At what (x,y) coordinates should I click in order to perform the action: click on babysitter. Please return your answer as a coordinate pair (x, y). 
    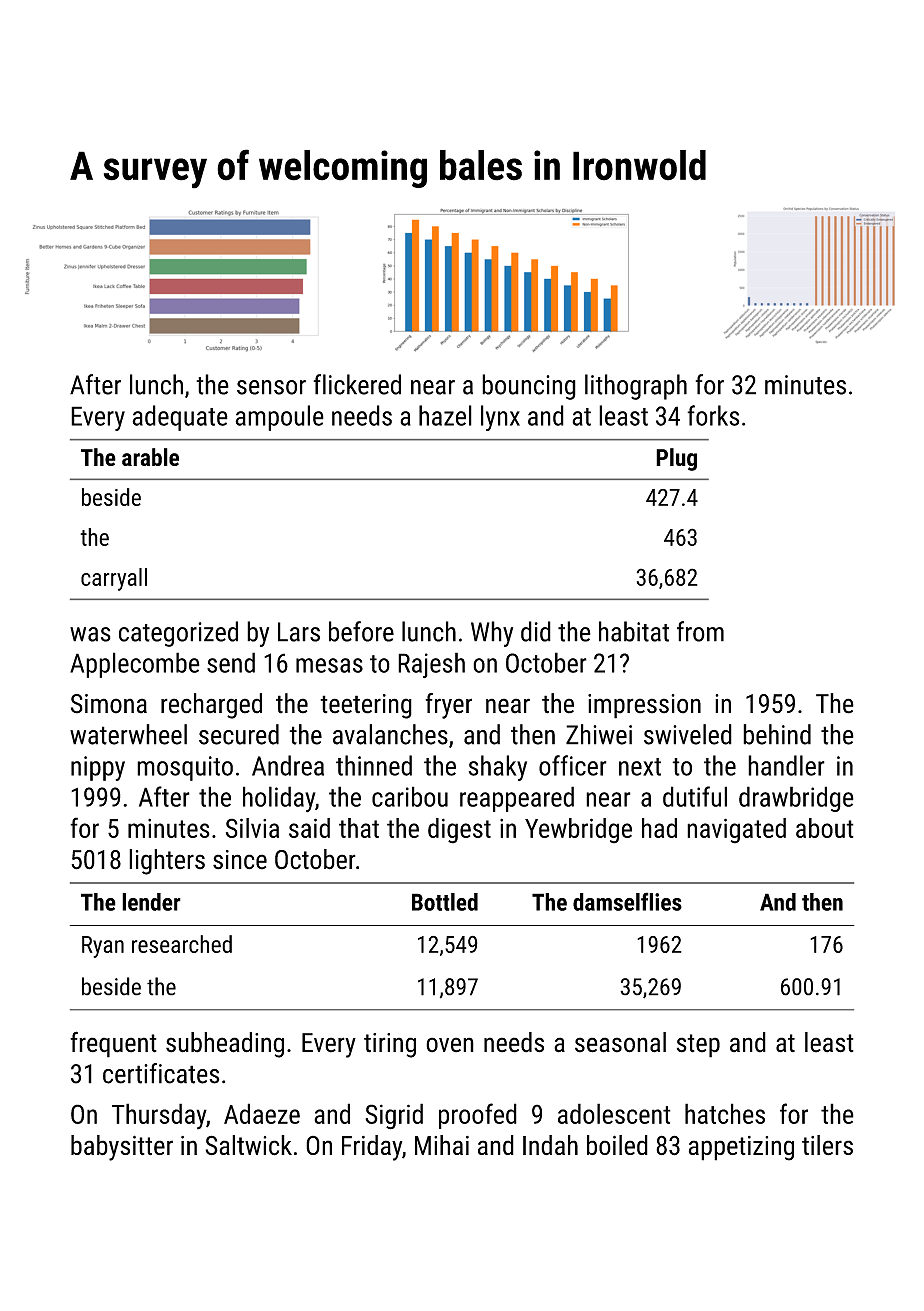
    Looking at the image, I should click on (122, 1148).
